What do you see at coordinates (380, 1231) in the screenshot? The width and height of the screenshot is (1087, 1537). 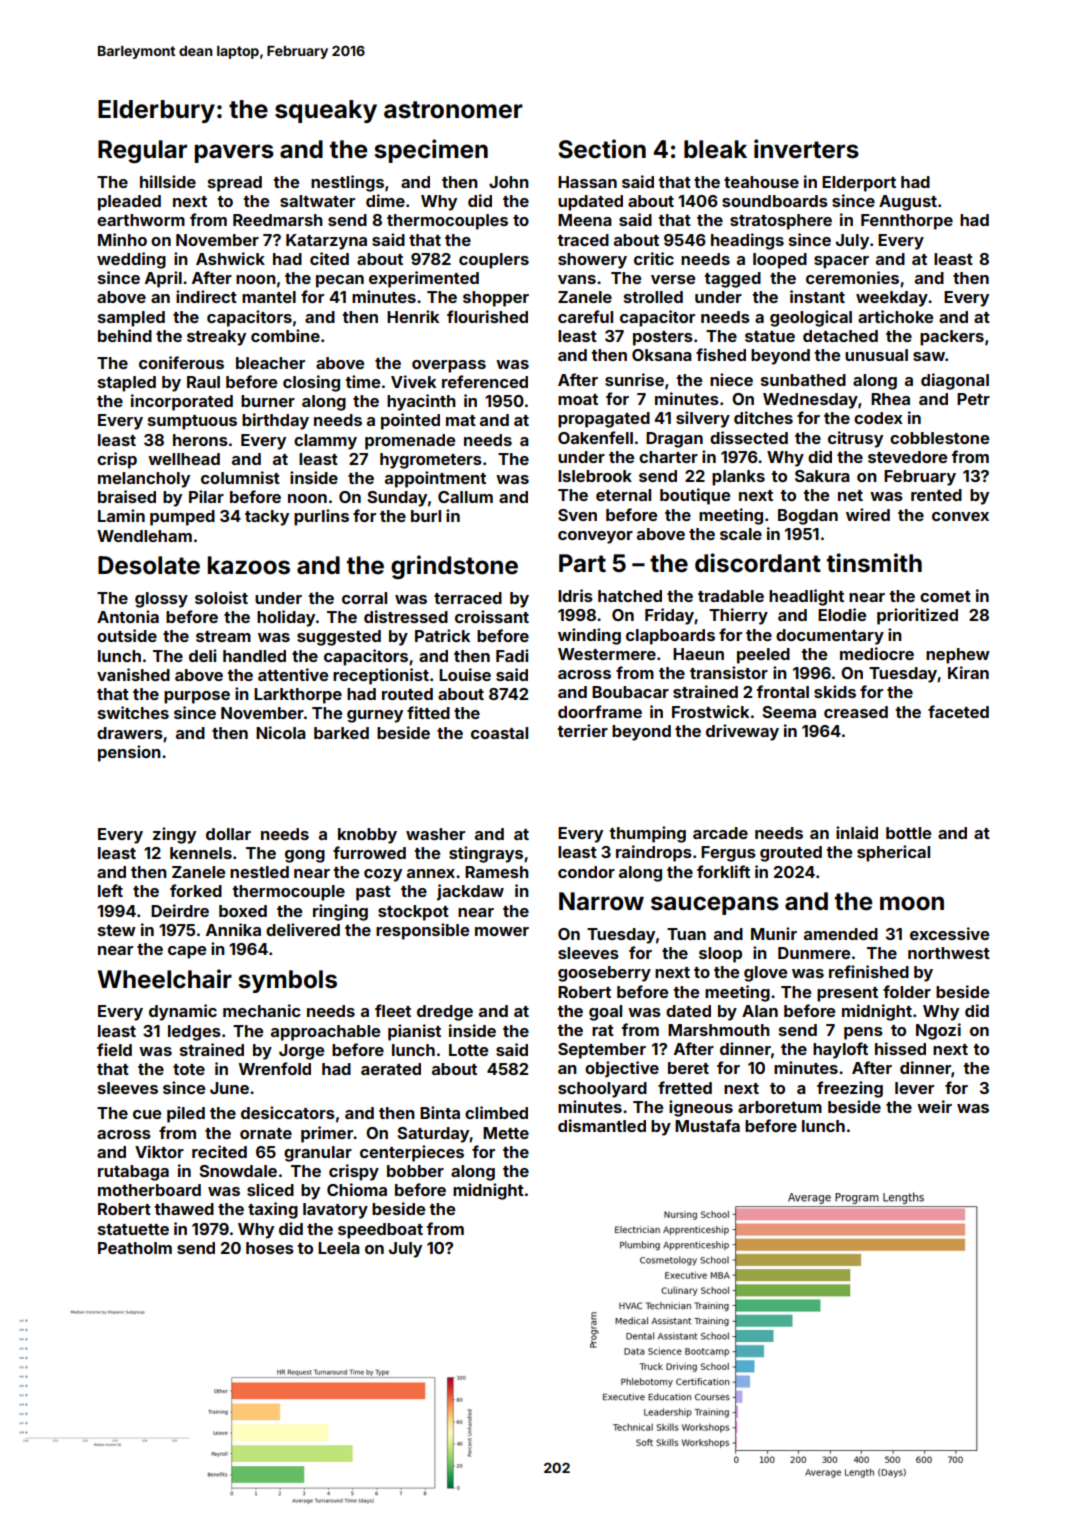 I see `speedboat` at bounding box center [380, 1231].
